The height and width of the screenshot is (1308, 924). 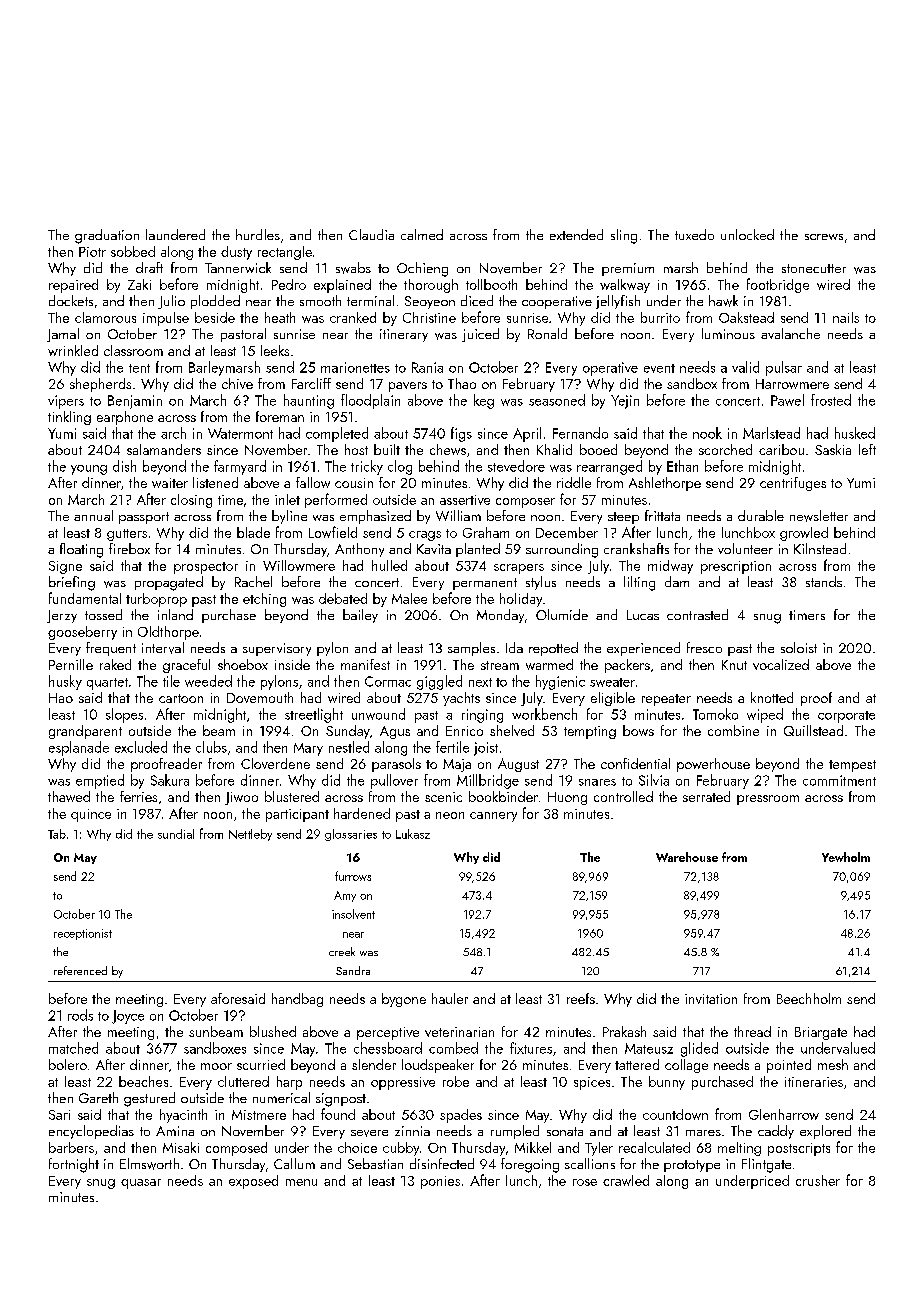 I want to click on Malee, so click(x=409, y=598).
